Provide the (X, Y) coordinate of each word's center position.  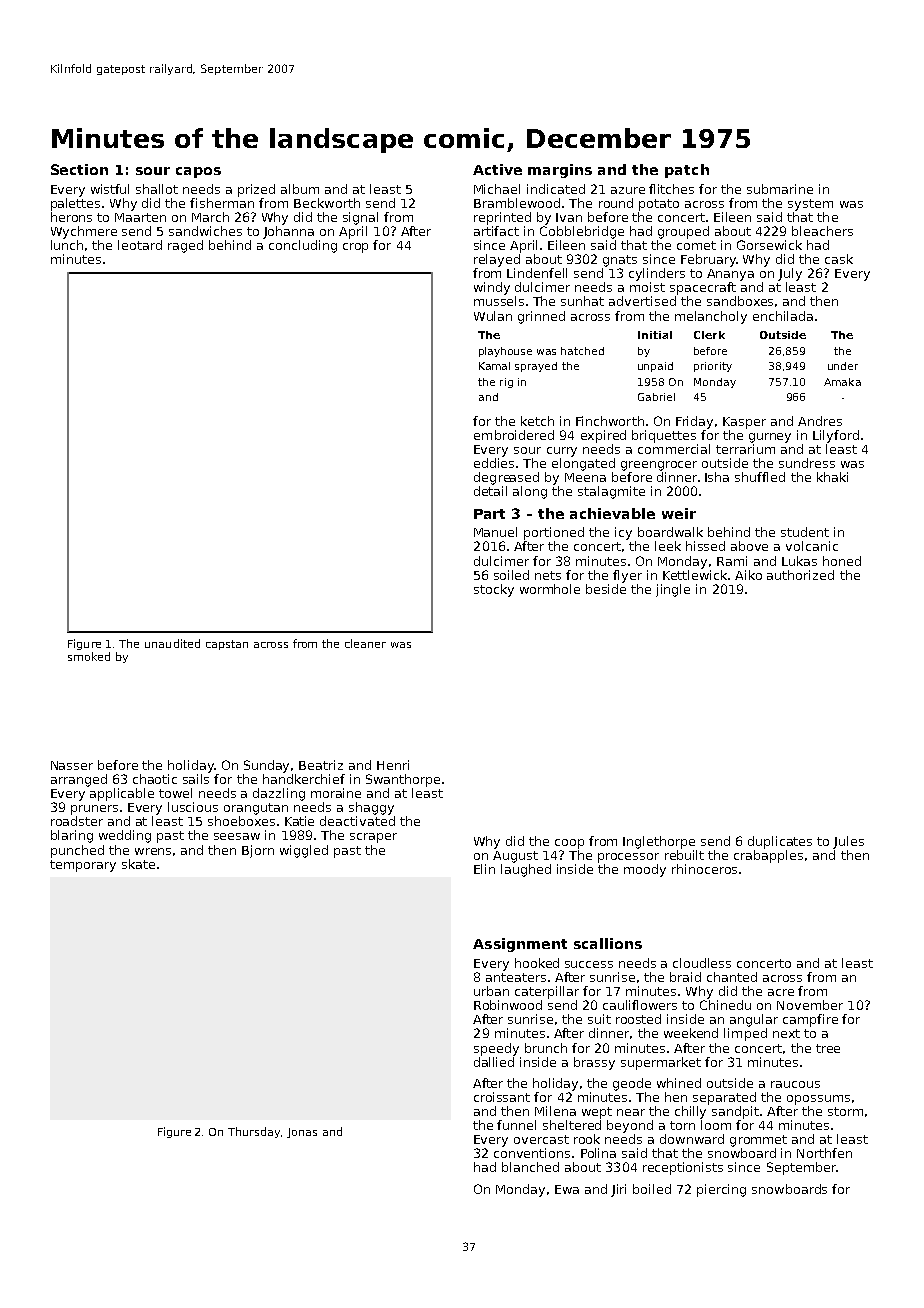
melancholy (711, 317)
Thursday (255, 1132)
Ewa (567, 1189)
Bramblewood (517, 203)
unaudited (172, 643)
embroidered (514, 435)
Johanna (288, 232)
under (843, 366)
